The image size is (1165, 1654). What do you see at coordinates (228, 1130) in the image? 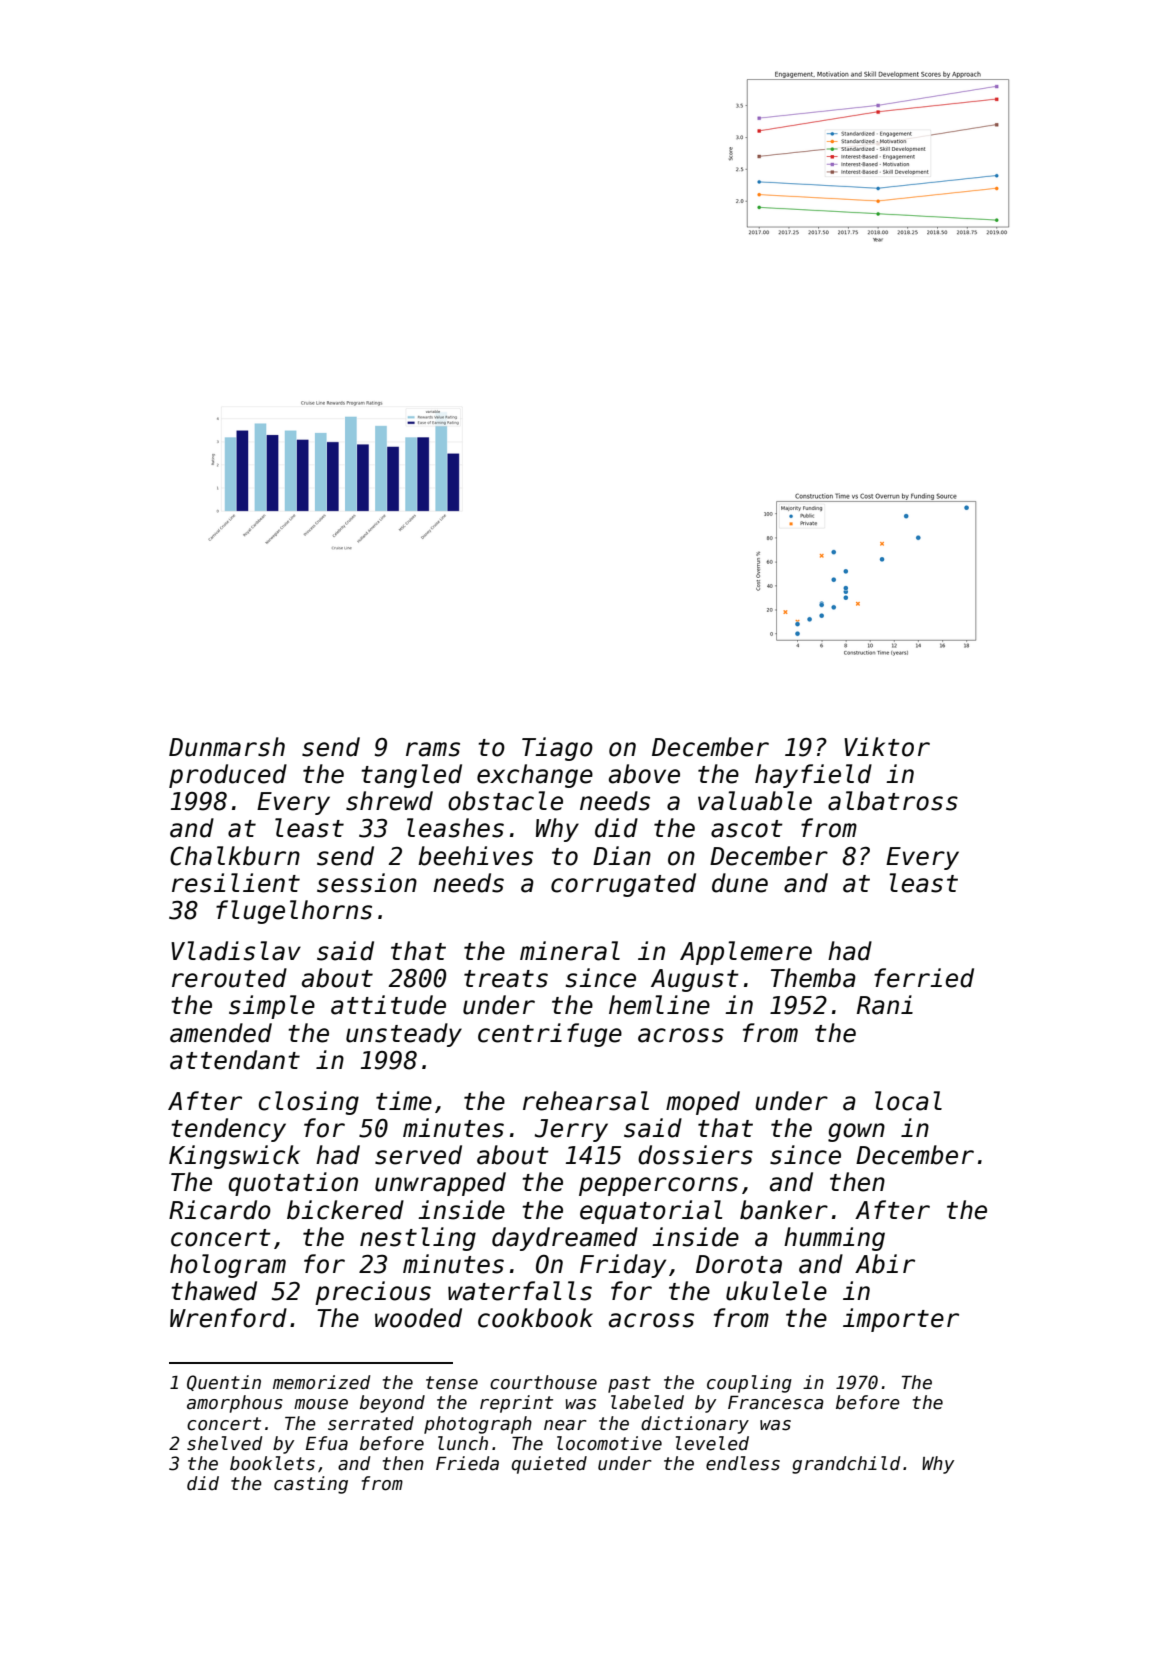
I see `tendency` at bounding box center [228, 1130].
